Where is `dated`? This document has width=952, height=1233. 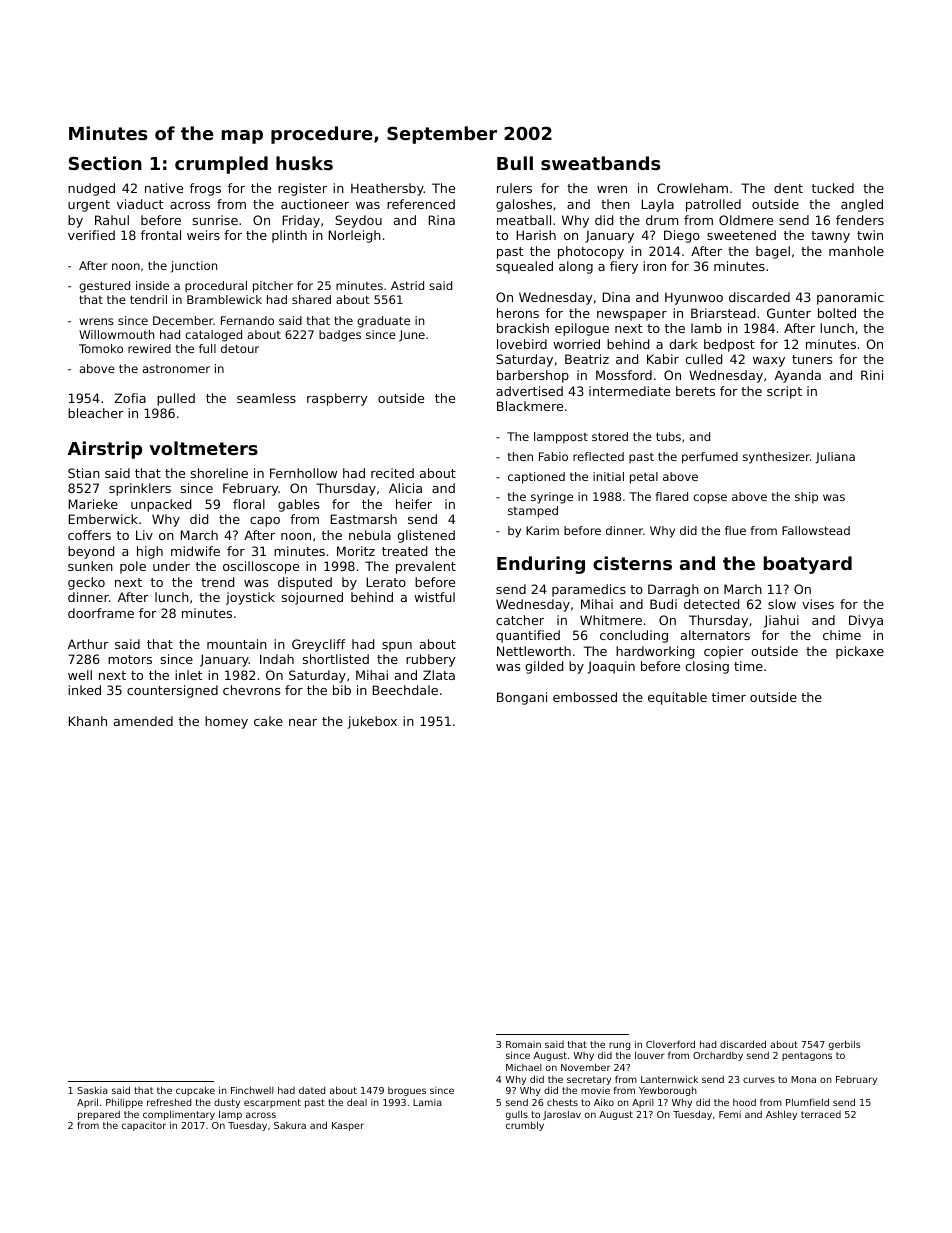 dated is located at coordinates (312, 1090).
